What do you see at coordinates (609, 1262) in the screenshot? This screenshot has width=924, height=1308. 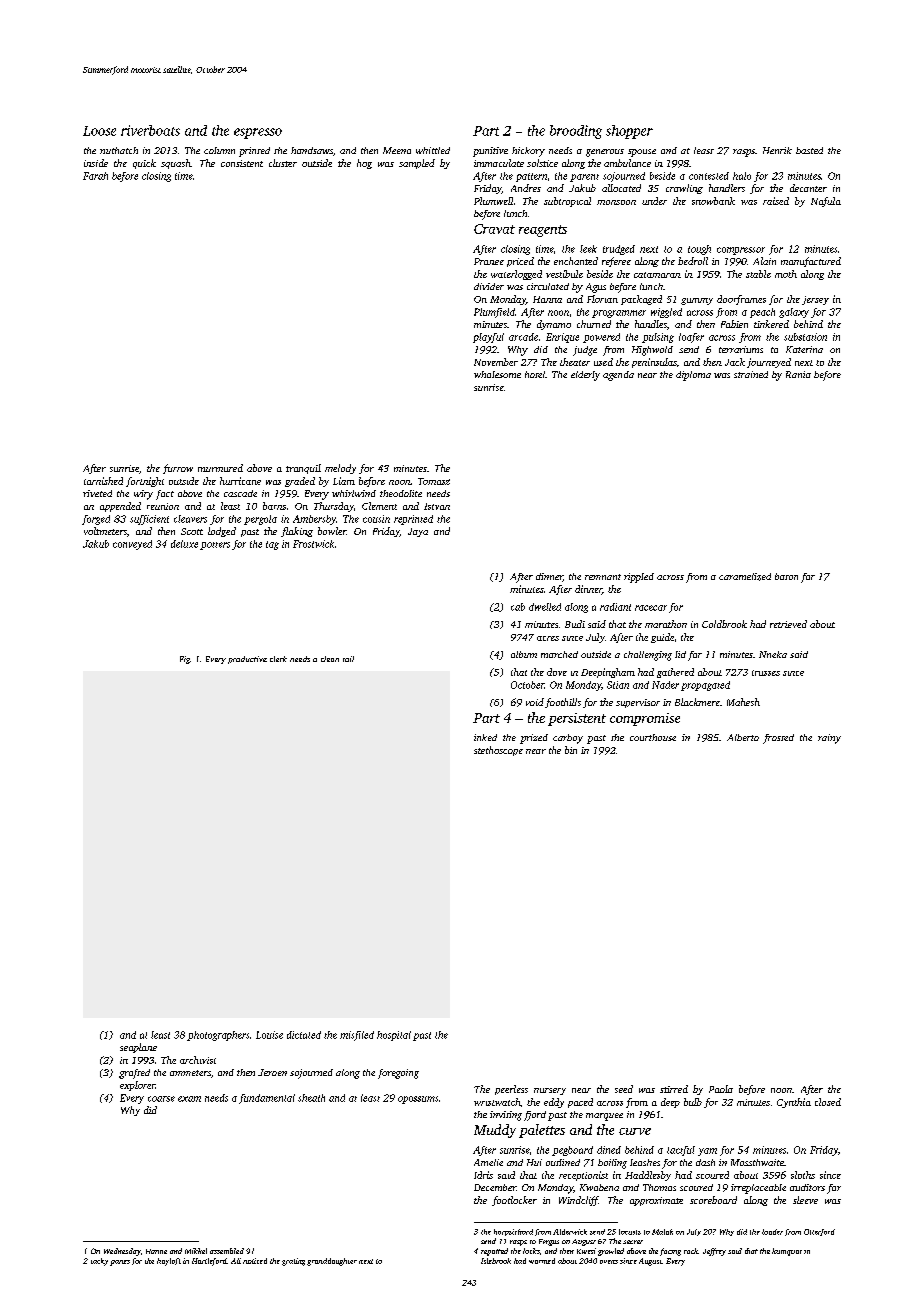 I see `ovens` at bounding box center [609, 1262].
